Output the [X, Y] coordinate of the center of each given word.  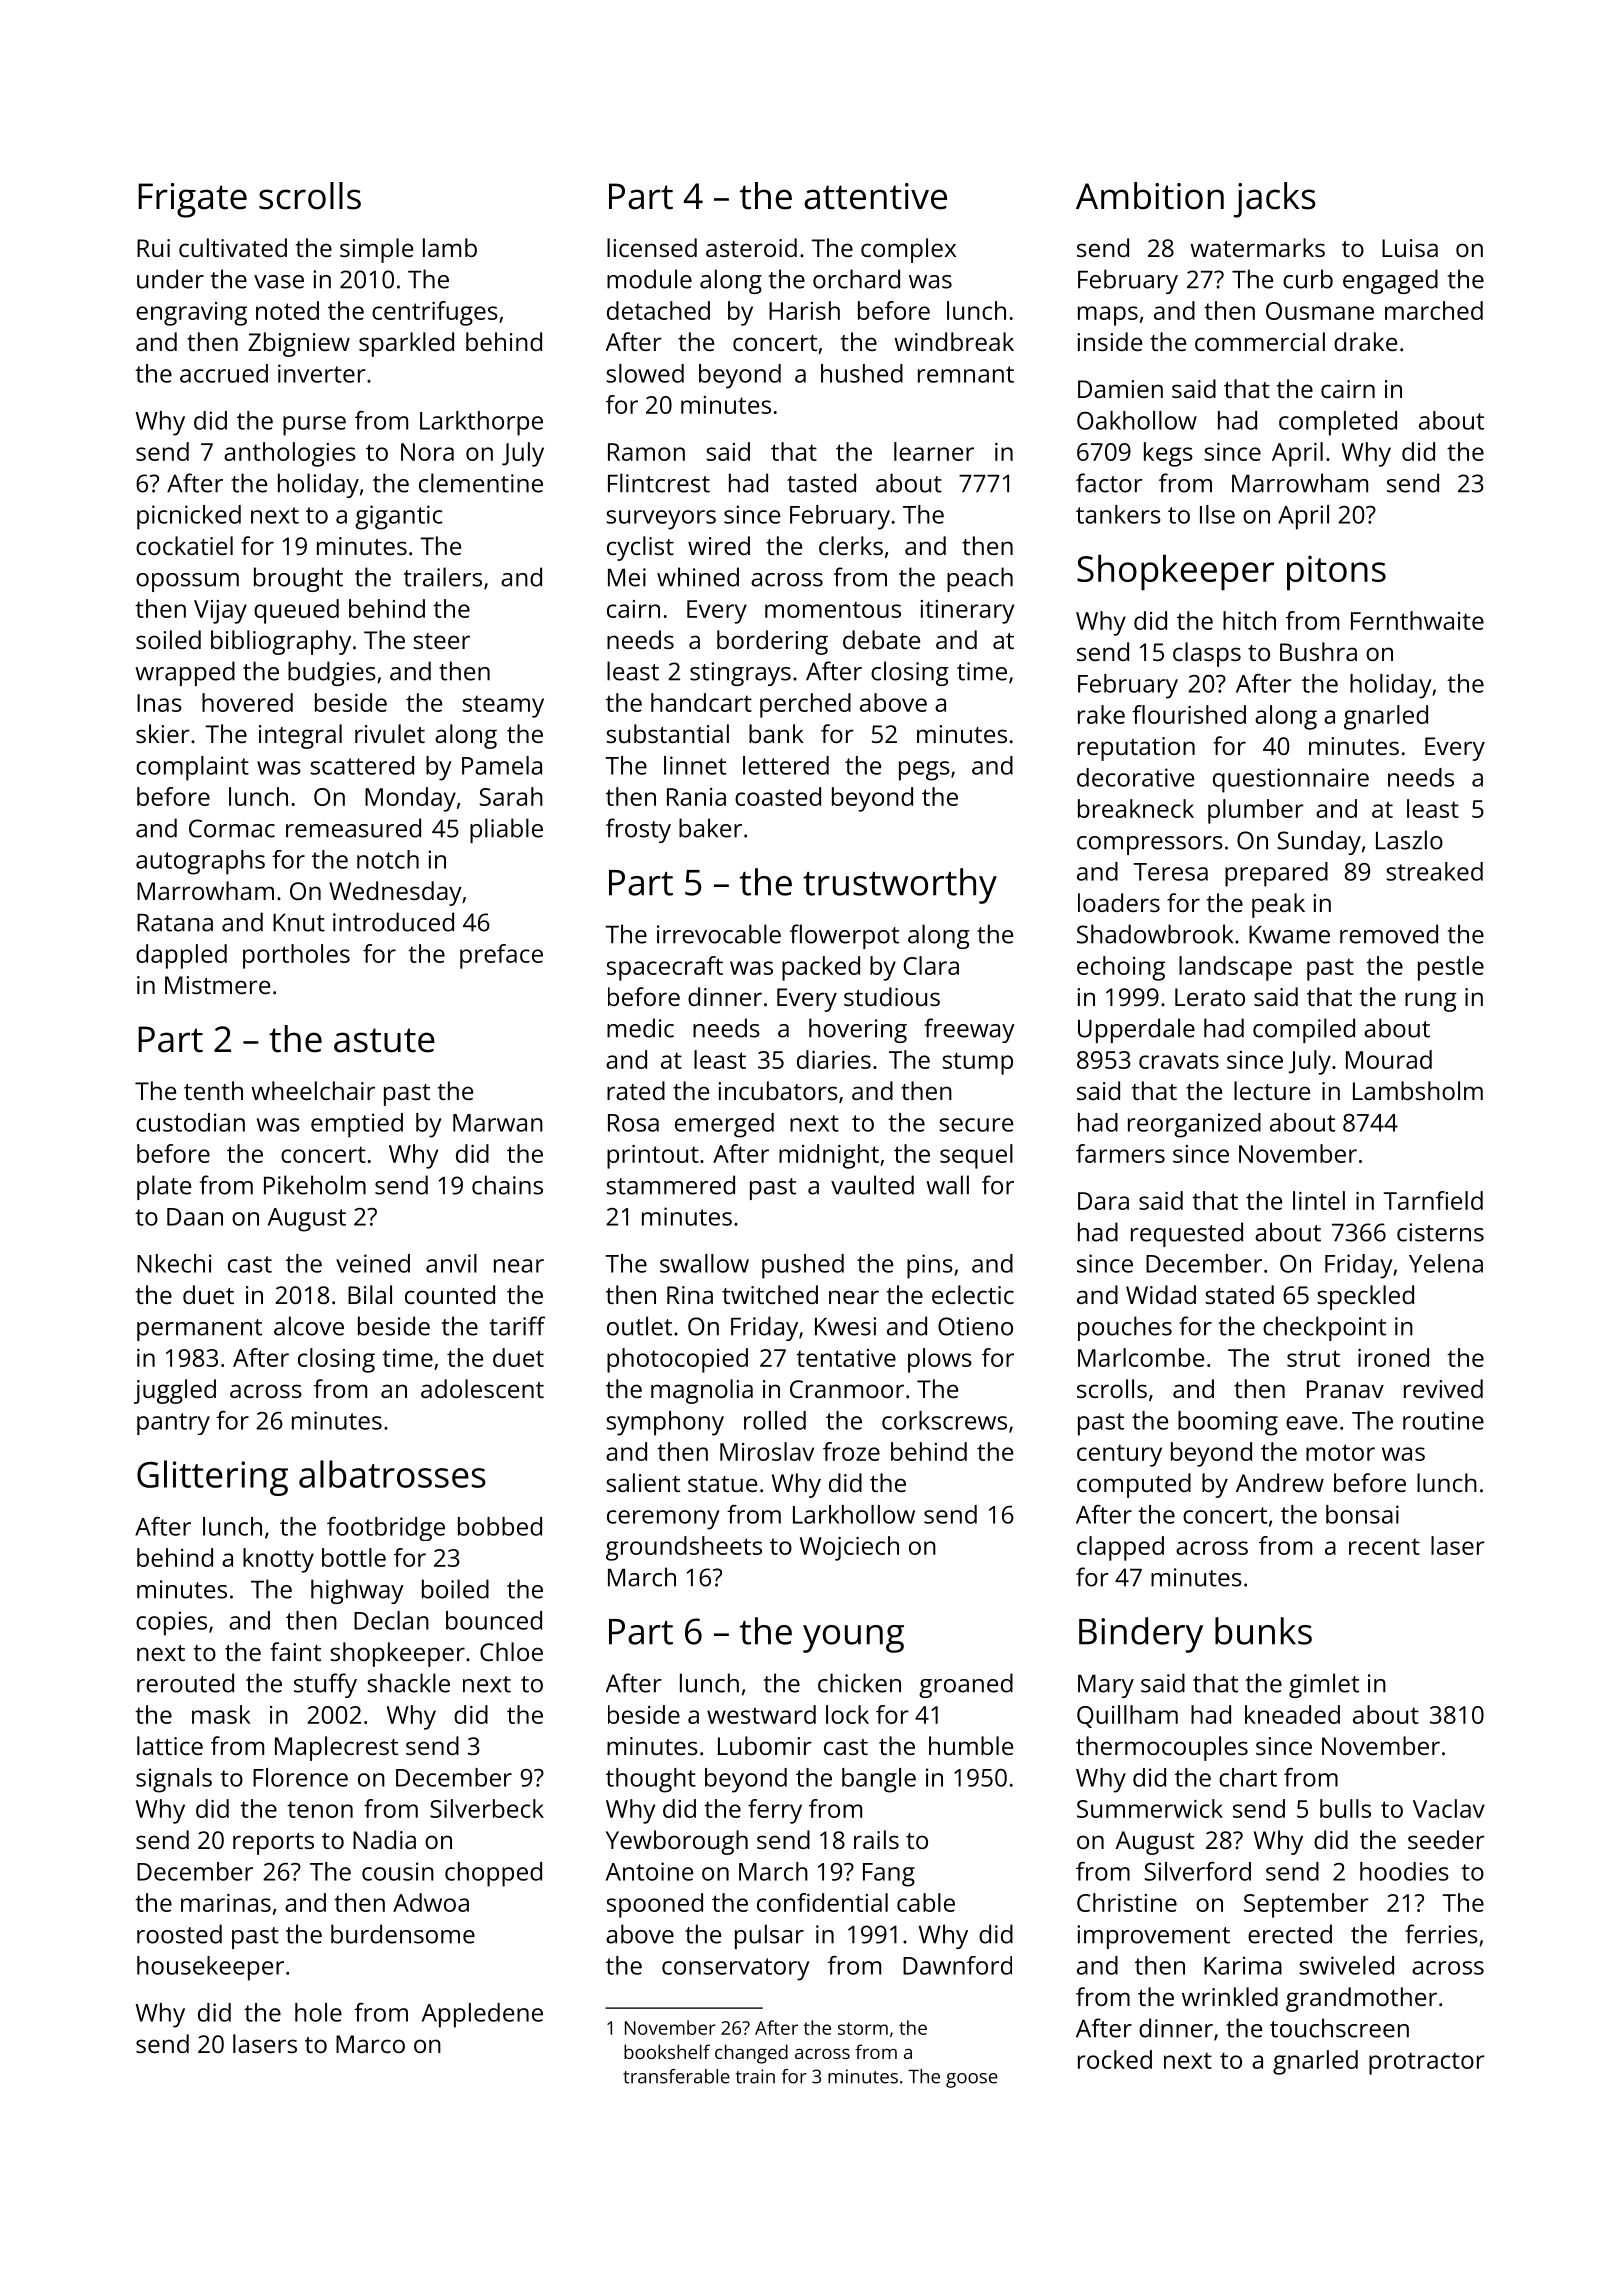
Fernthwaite [1417, 620]
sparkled [406, 344]
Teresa [1170, 872]
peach [980, 579]
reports [273, 1844]
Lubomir [765, 1745]
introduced [393, 922]
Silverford [1198, 1871]
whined [698, 577]
